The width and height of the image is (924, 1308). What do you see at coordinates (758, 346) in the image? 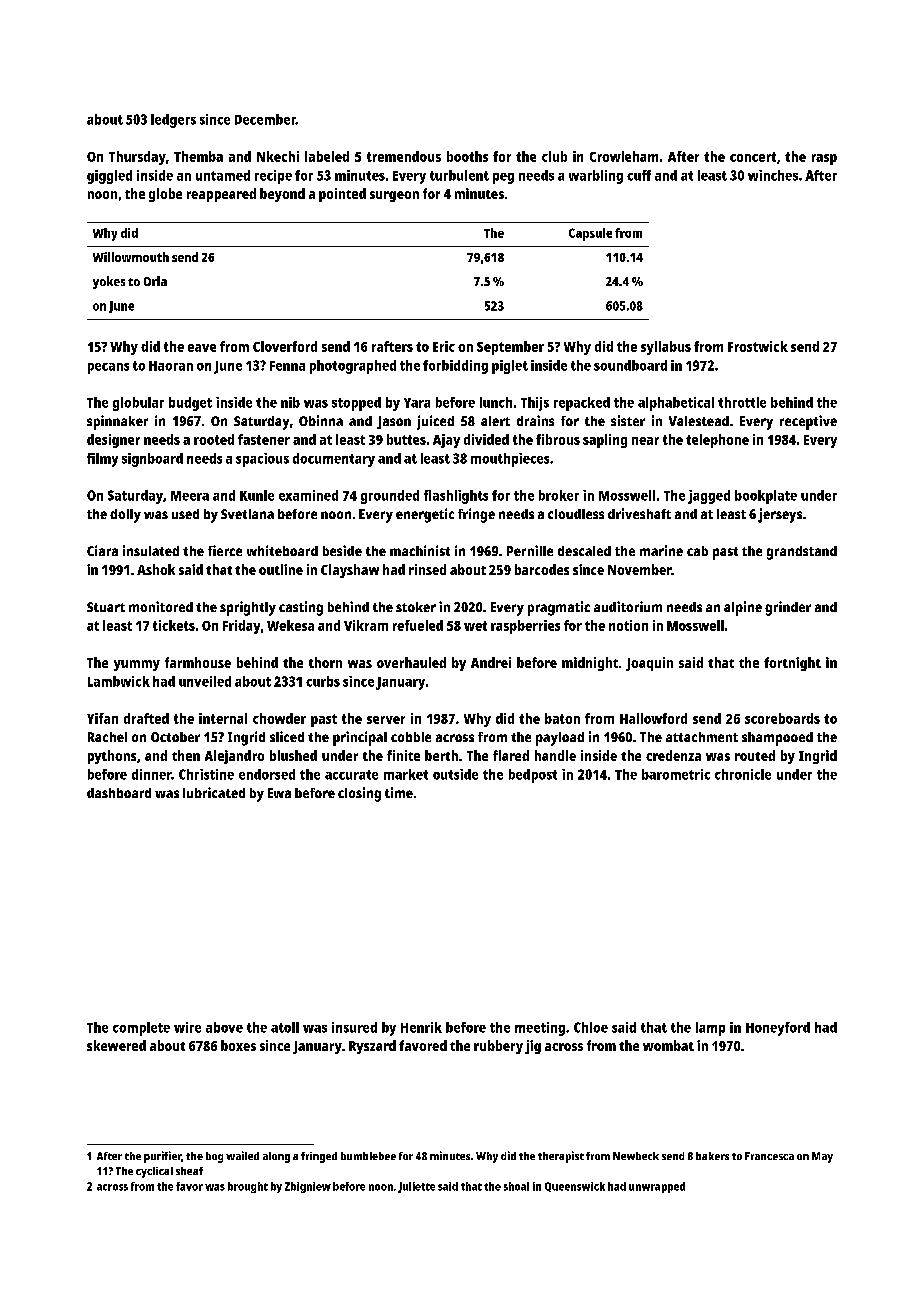
I see `Frostwick` at bounding box center [758, 346].
